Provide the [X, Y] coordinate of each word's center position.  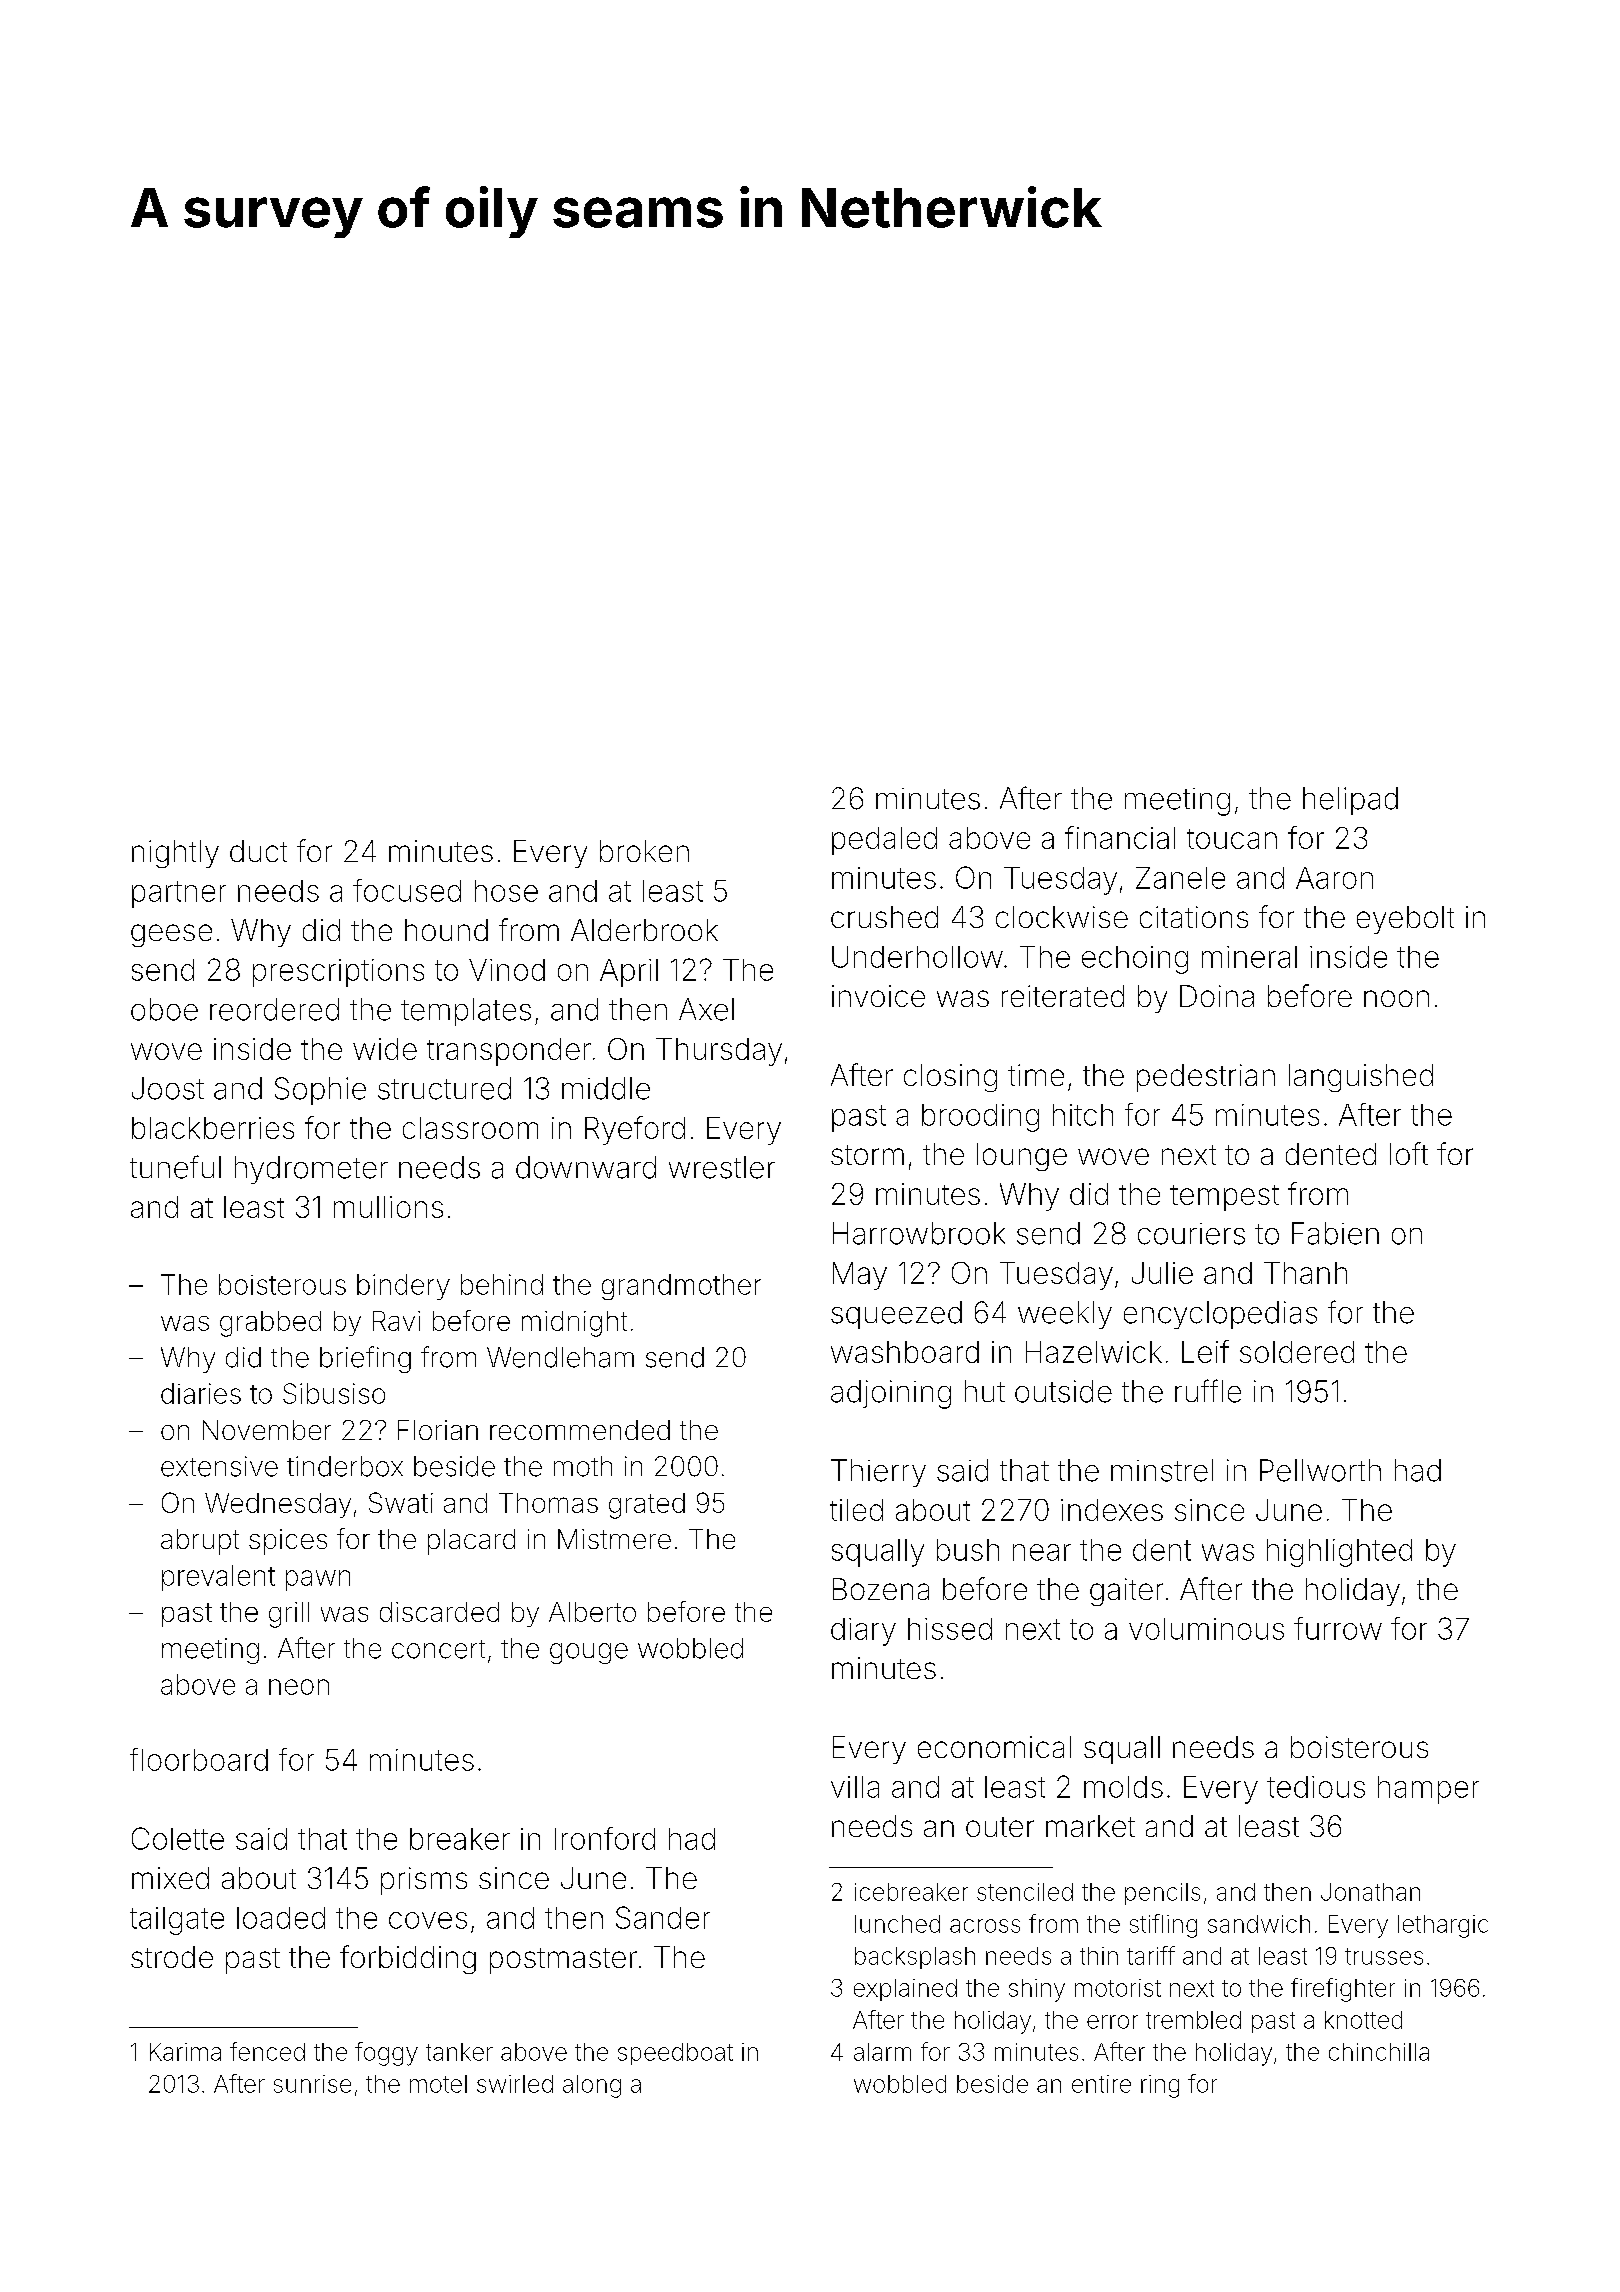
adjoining [891, 1394]
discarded [439, 1612]
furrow [1338, 1628]
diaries [201, 1393]
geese [171, 935]
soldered [1297, 1352]
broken [644, 851]
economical [994, 1747]
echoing [1135, 960]
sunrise [312, 2084]
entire [1101, 2084]
